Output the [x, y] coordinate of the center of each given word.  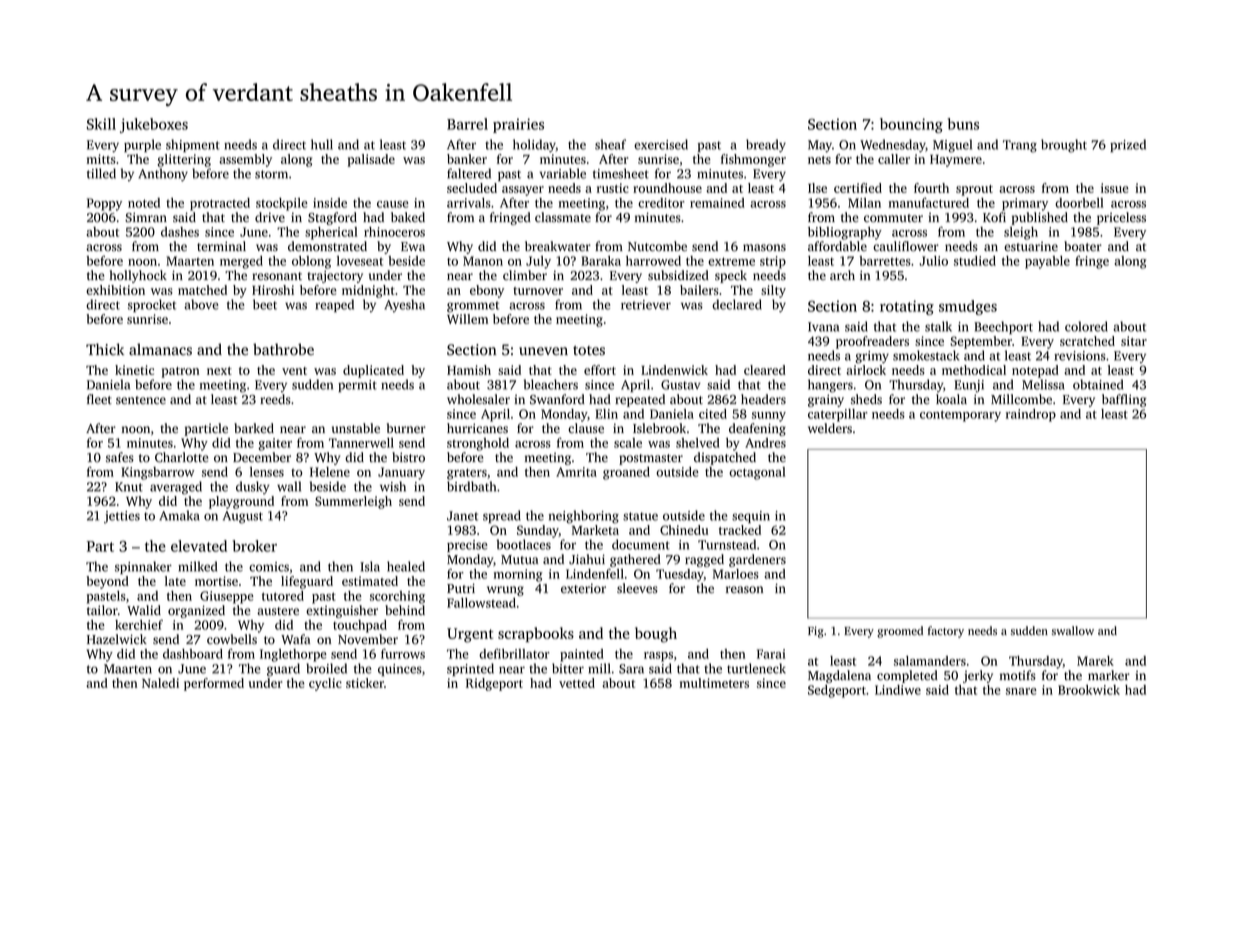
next [219, 371]
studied [975, 261]
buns [963, 124]
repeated [640, 400]
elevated [199, 546]
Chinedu [684, 530]
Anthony [163, 175]
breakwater [558, 246]
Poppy [104, 204]
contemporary [960, 416]
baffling [1124, 400]
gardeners [757, 560]
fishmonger [753, 160]
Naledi [160, 683]
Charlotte [182, 457]
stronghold [478, 444]
